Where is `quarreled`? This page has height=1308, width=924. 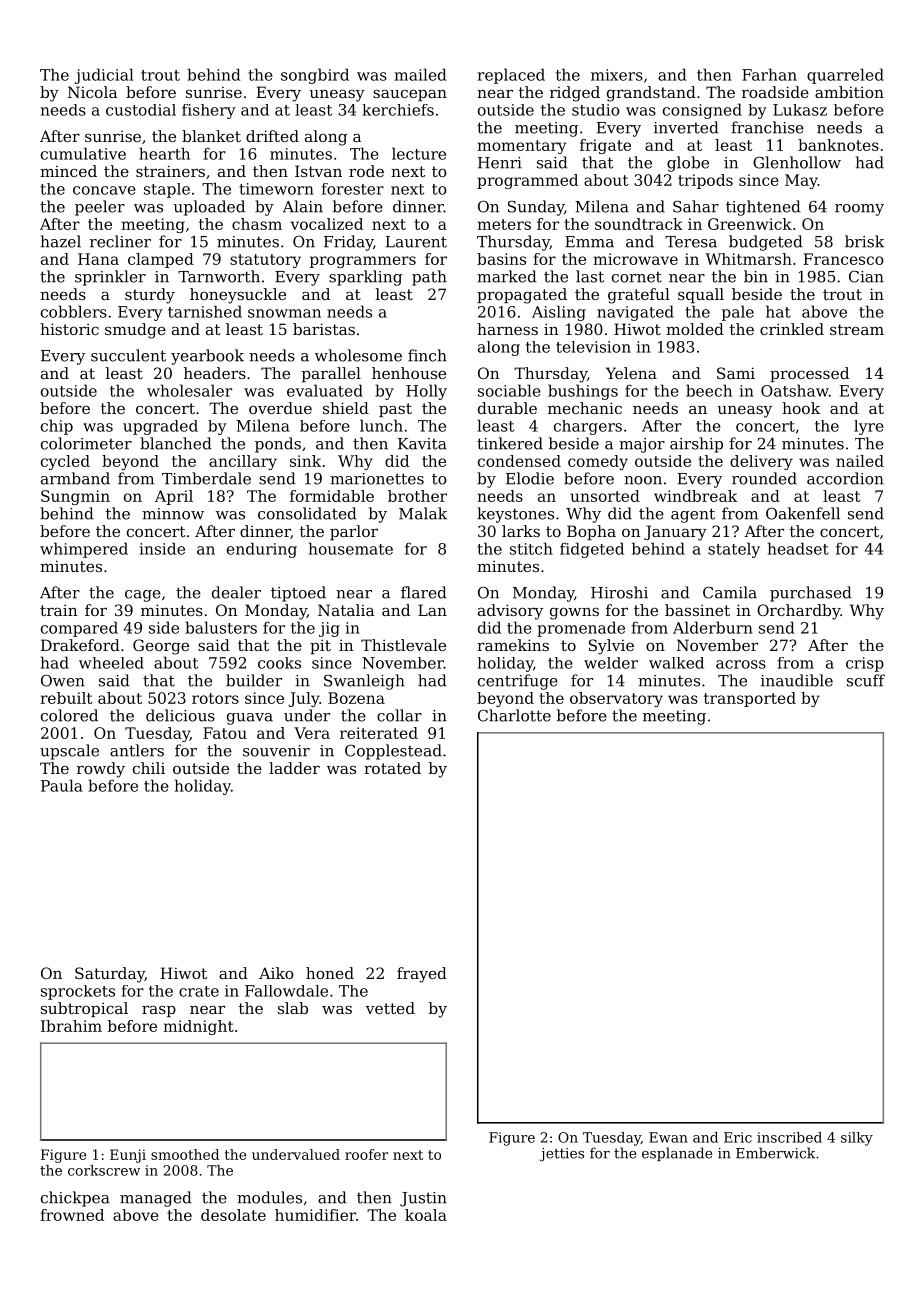 quarreled is located at coordinates (845, 76).
